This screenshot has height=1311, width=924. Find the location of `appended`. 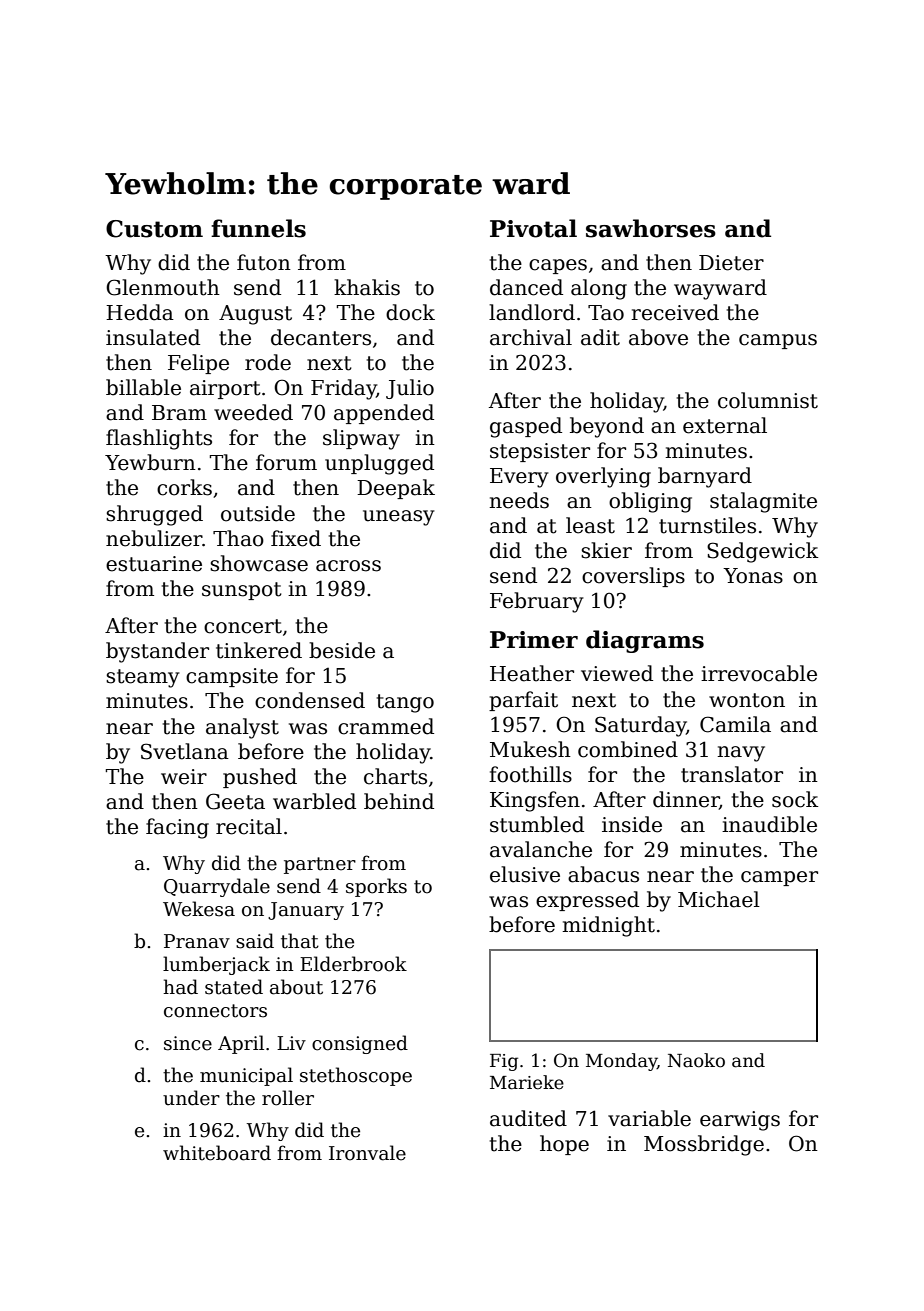

appended is located at coordinates (384, 414).
